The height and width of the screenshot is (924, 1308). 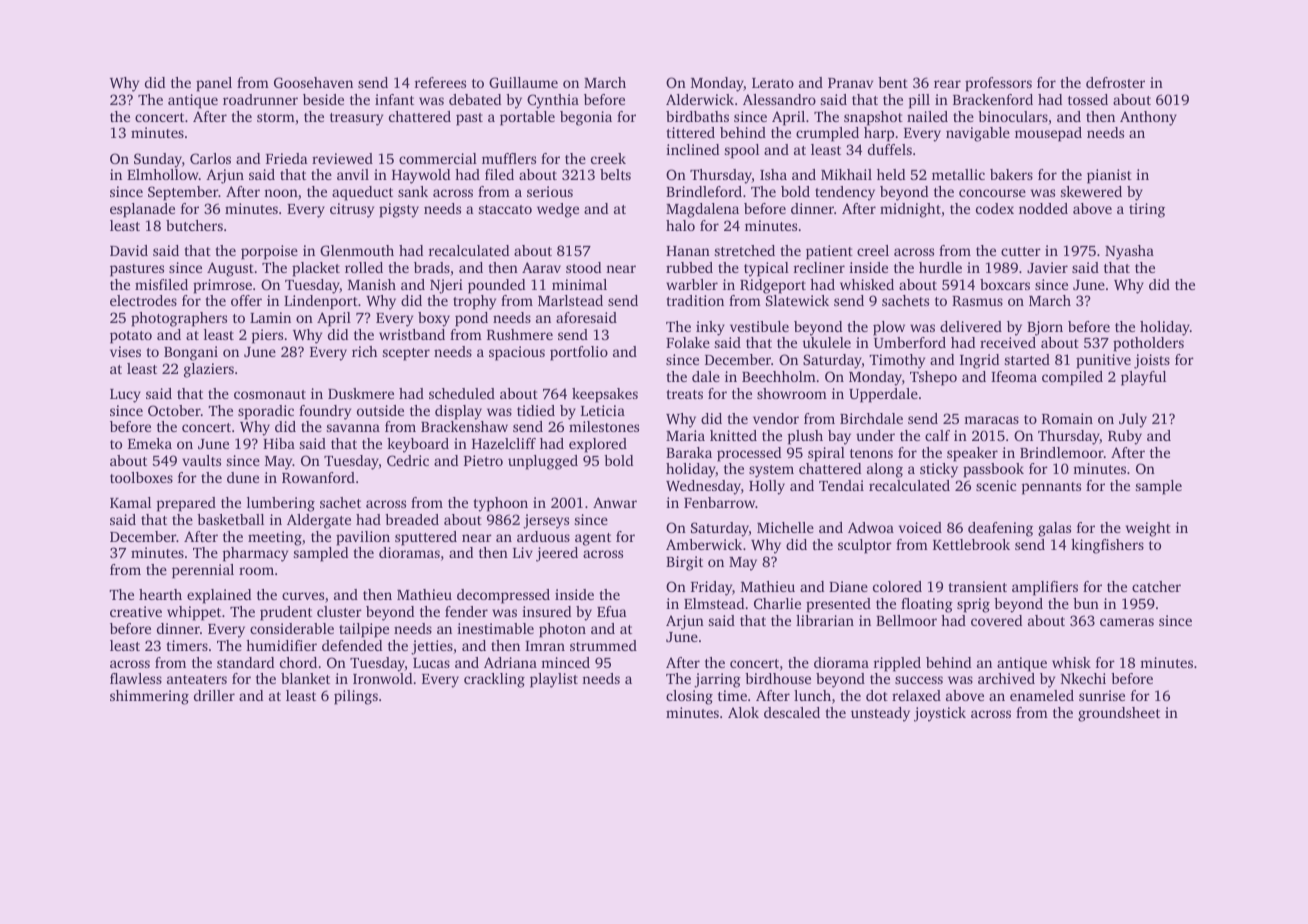 What do you see at coordinates (214, 84) in the screenshot?
I see `panel` at bounding box center [214, 84].
